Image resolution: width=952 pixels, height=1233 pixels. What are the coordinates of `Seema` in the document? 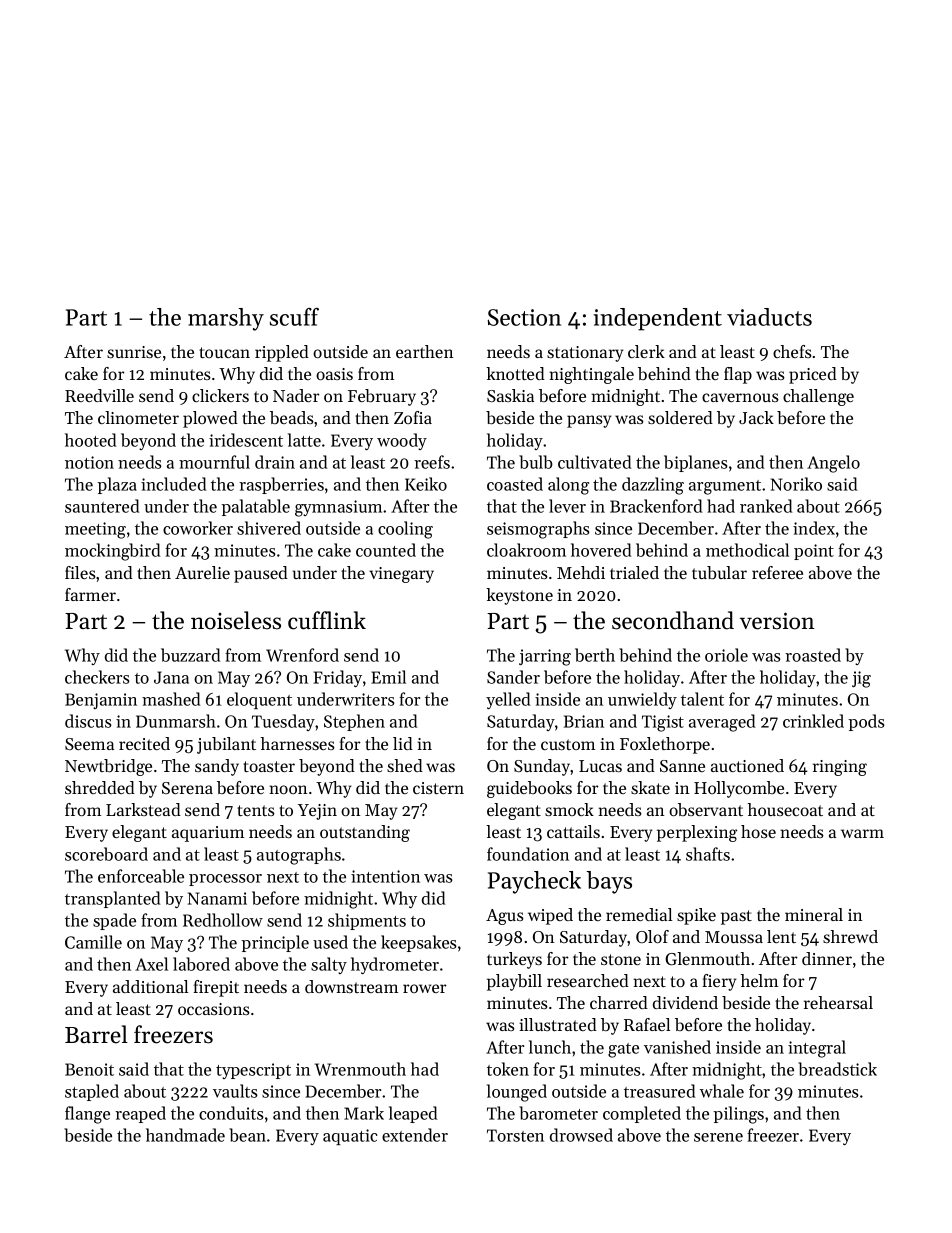 It's located at (89, 744).
